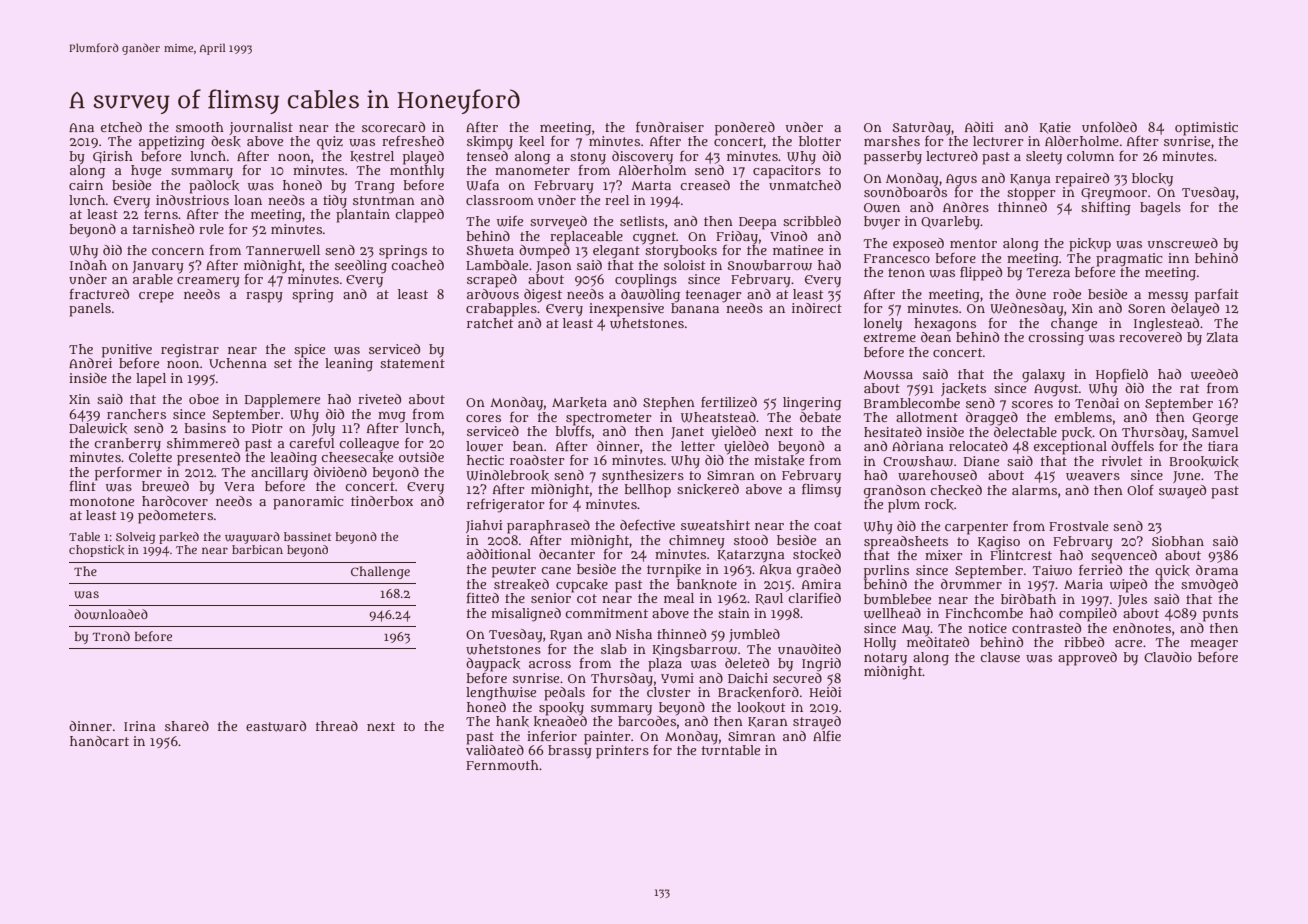 The width and height of the screenshot is (1308, 924). What do you see at coordinates (622, 752) in the screenshot?
I see `printers` at bounding box center [622, 752].
